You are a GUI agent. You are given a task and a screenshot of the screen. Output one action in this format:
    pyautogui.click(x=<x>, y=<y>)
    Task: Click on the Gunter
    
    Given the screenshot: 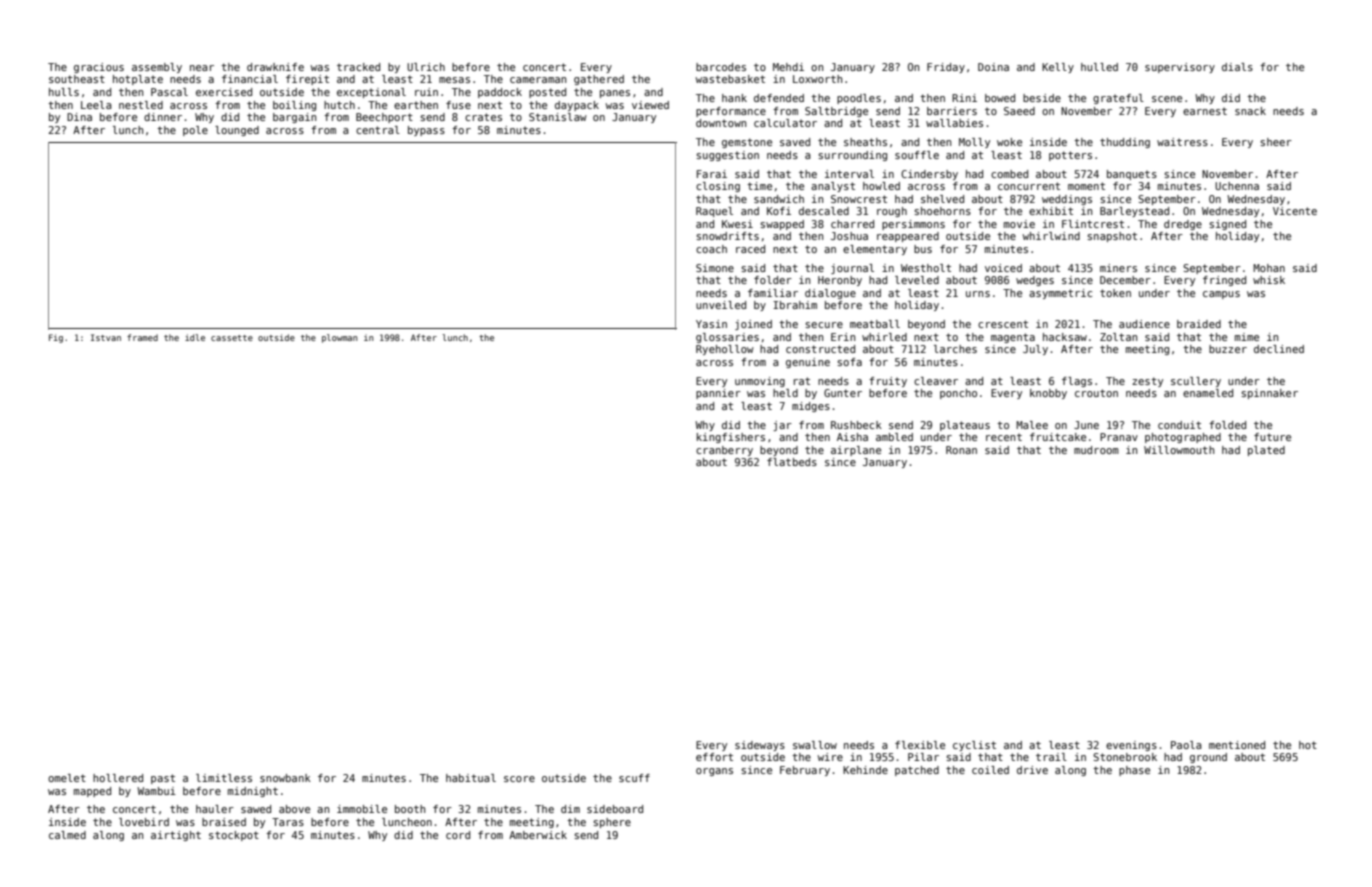 What is the action you would take?
    pyautogui.click(x=843, y=393)
